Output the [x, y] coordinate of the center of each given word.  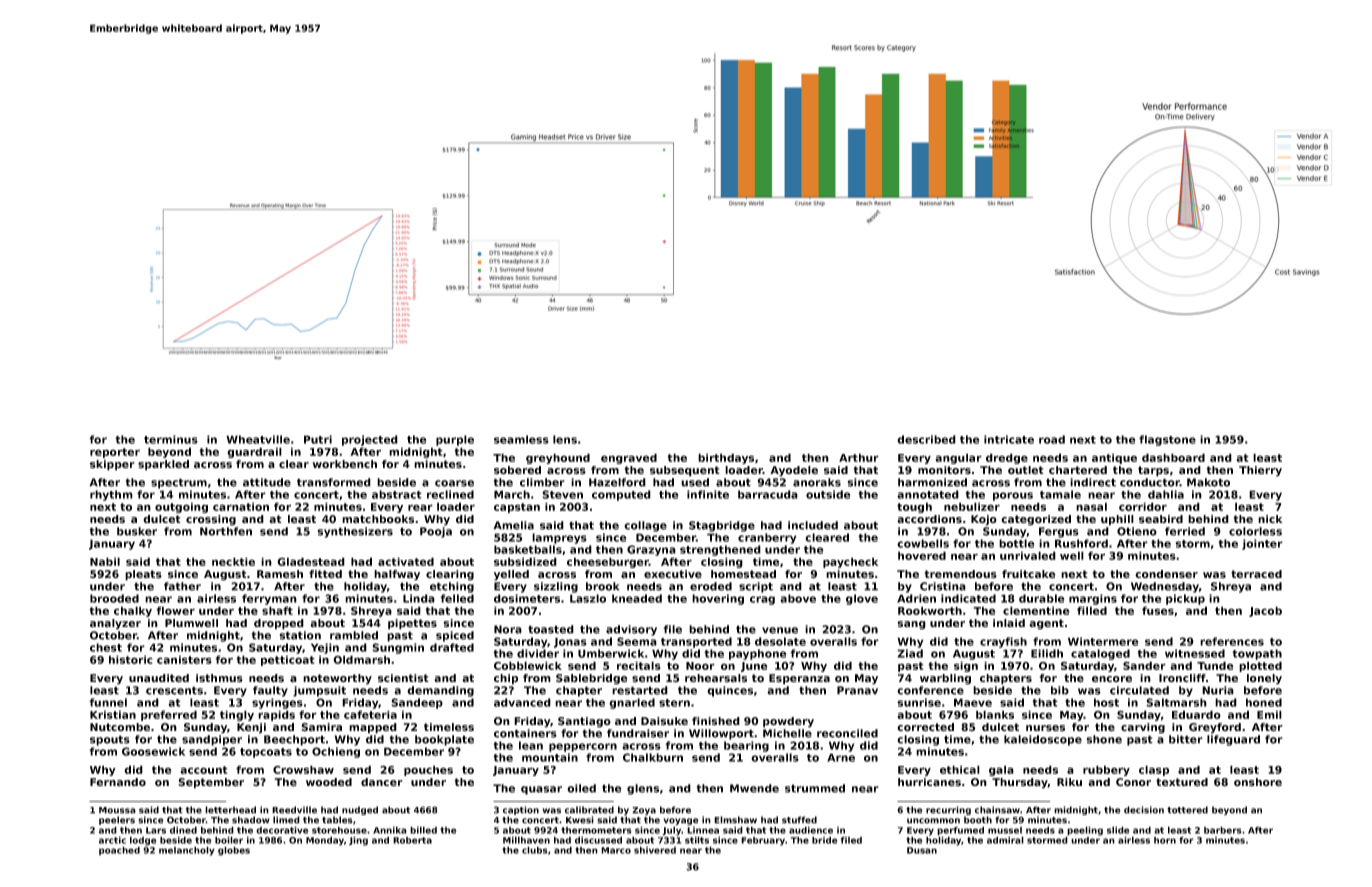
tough [914, 507]
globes [234, 851]
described [926, 439]
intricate [1009, 439]
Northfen [226, 531]
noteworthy [337, 679]
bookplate [444, 740]
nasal [1091, 506]
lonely [1264, 679]
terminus [171, 439]
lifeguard [1233, 740]
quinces [730, 691]
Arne [841, 757]
